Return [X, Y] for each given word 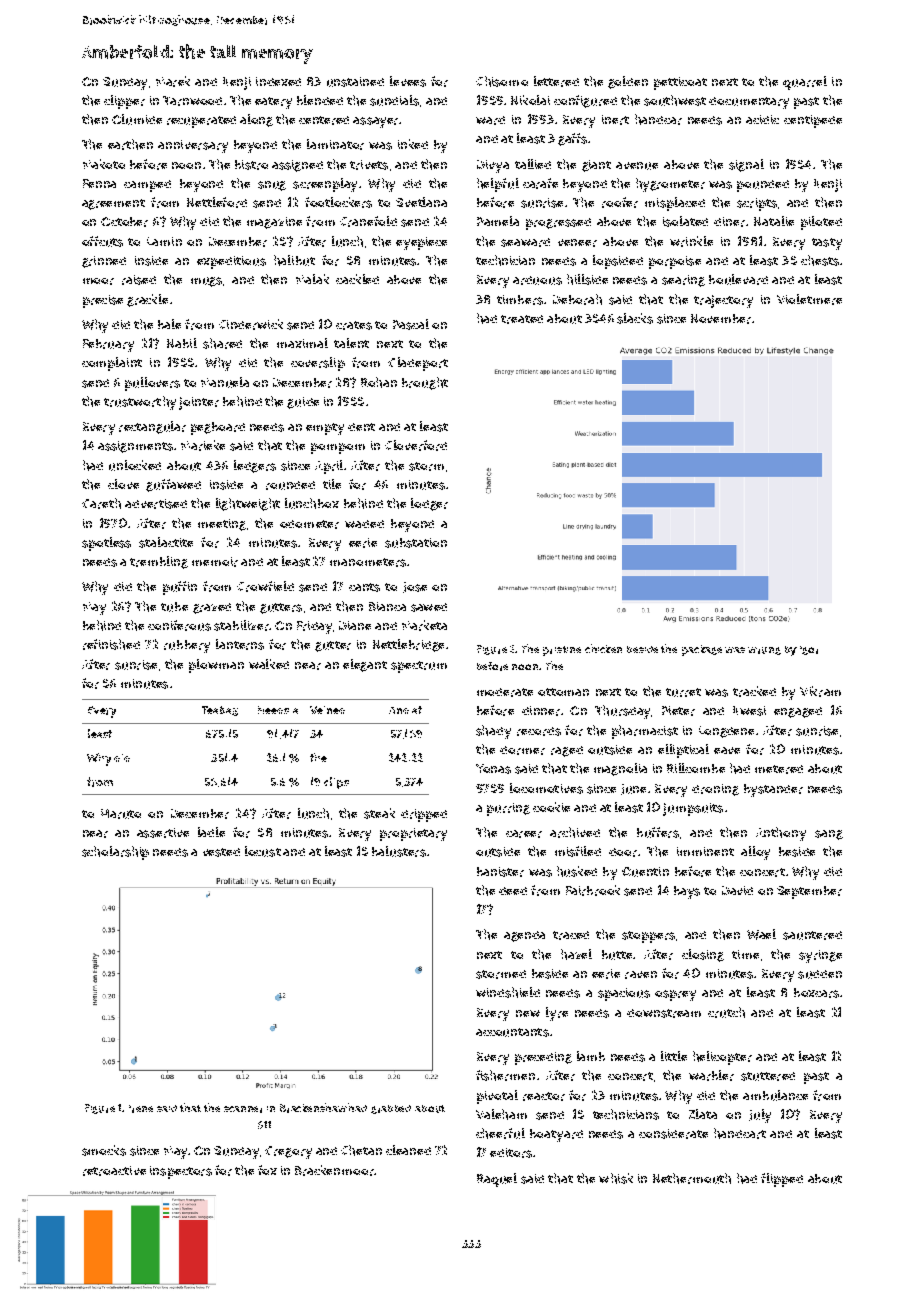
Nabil [182, 343]
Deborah [577, 299]
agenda [524, 936]
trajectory [723, 301]
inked [413, 144]
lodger [429, 504]
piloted [821, 223]
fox [267, 1170]
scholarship [115, 853]
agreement [113, 204]
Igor [809, 650]
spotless [106, 544]
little [674, 1056]
